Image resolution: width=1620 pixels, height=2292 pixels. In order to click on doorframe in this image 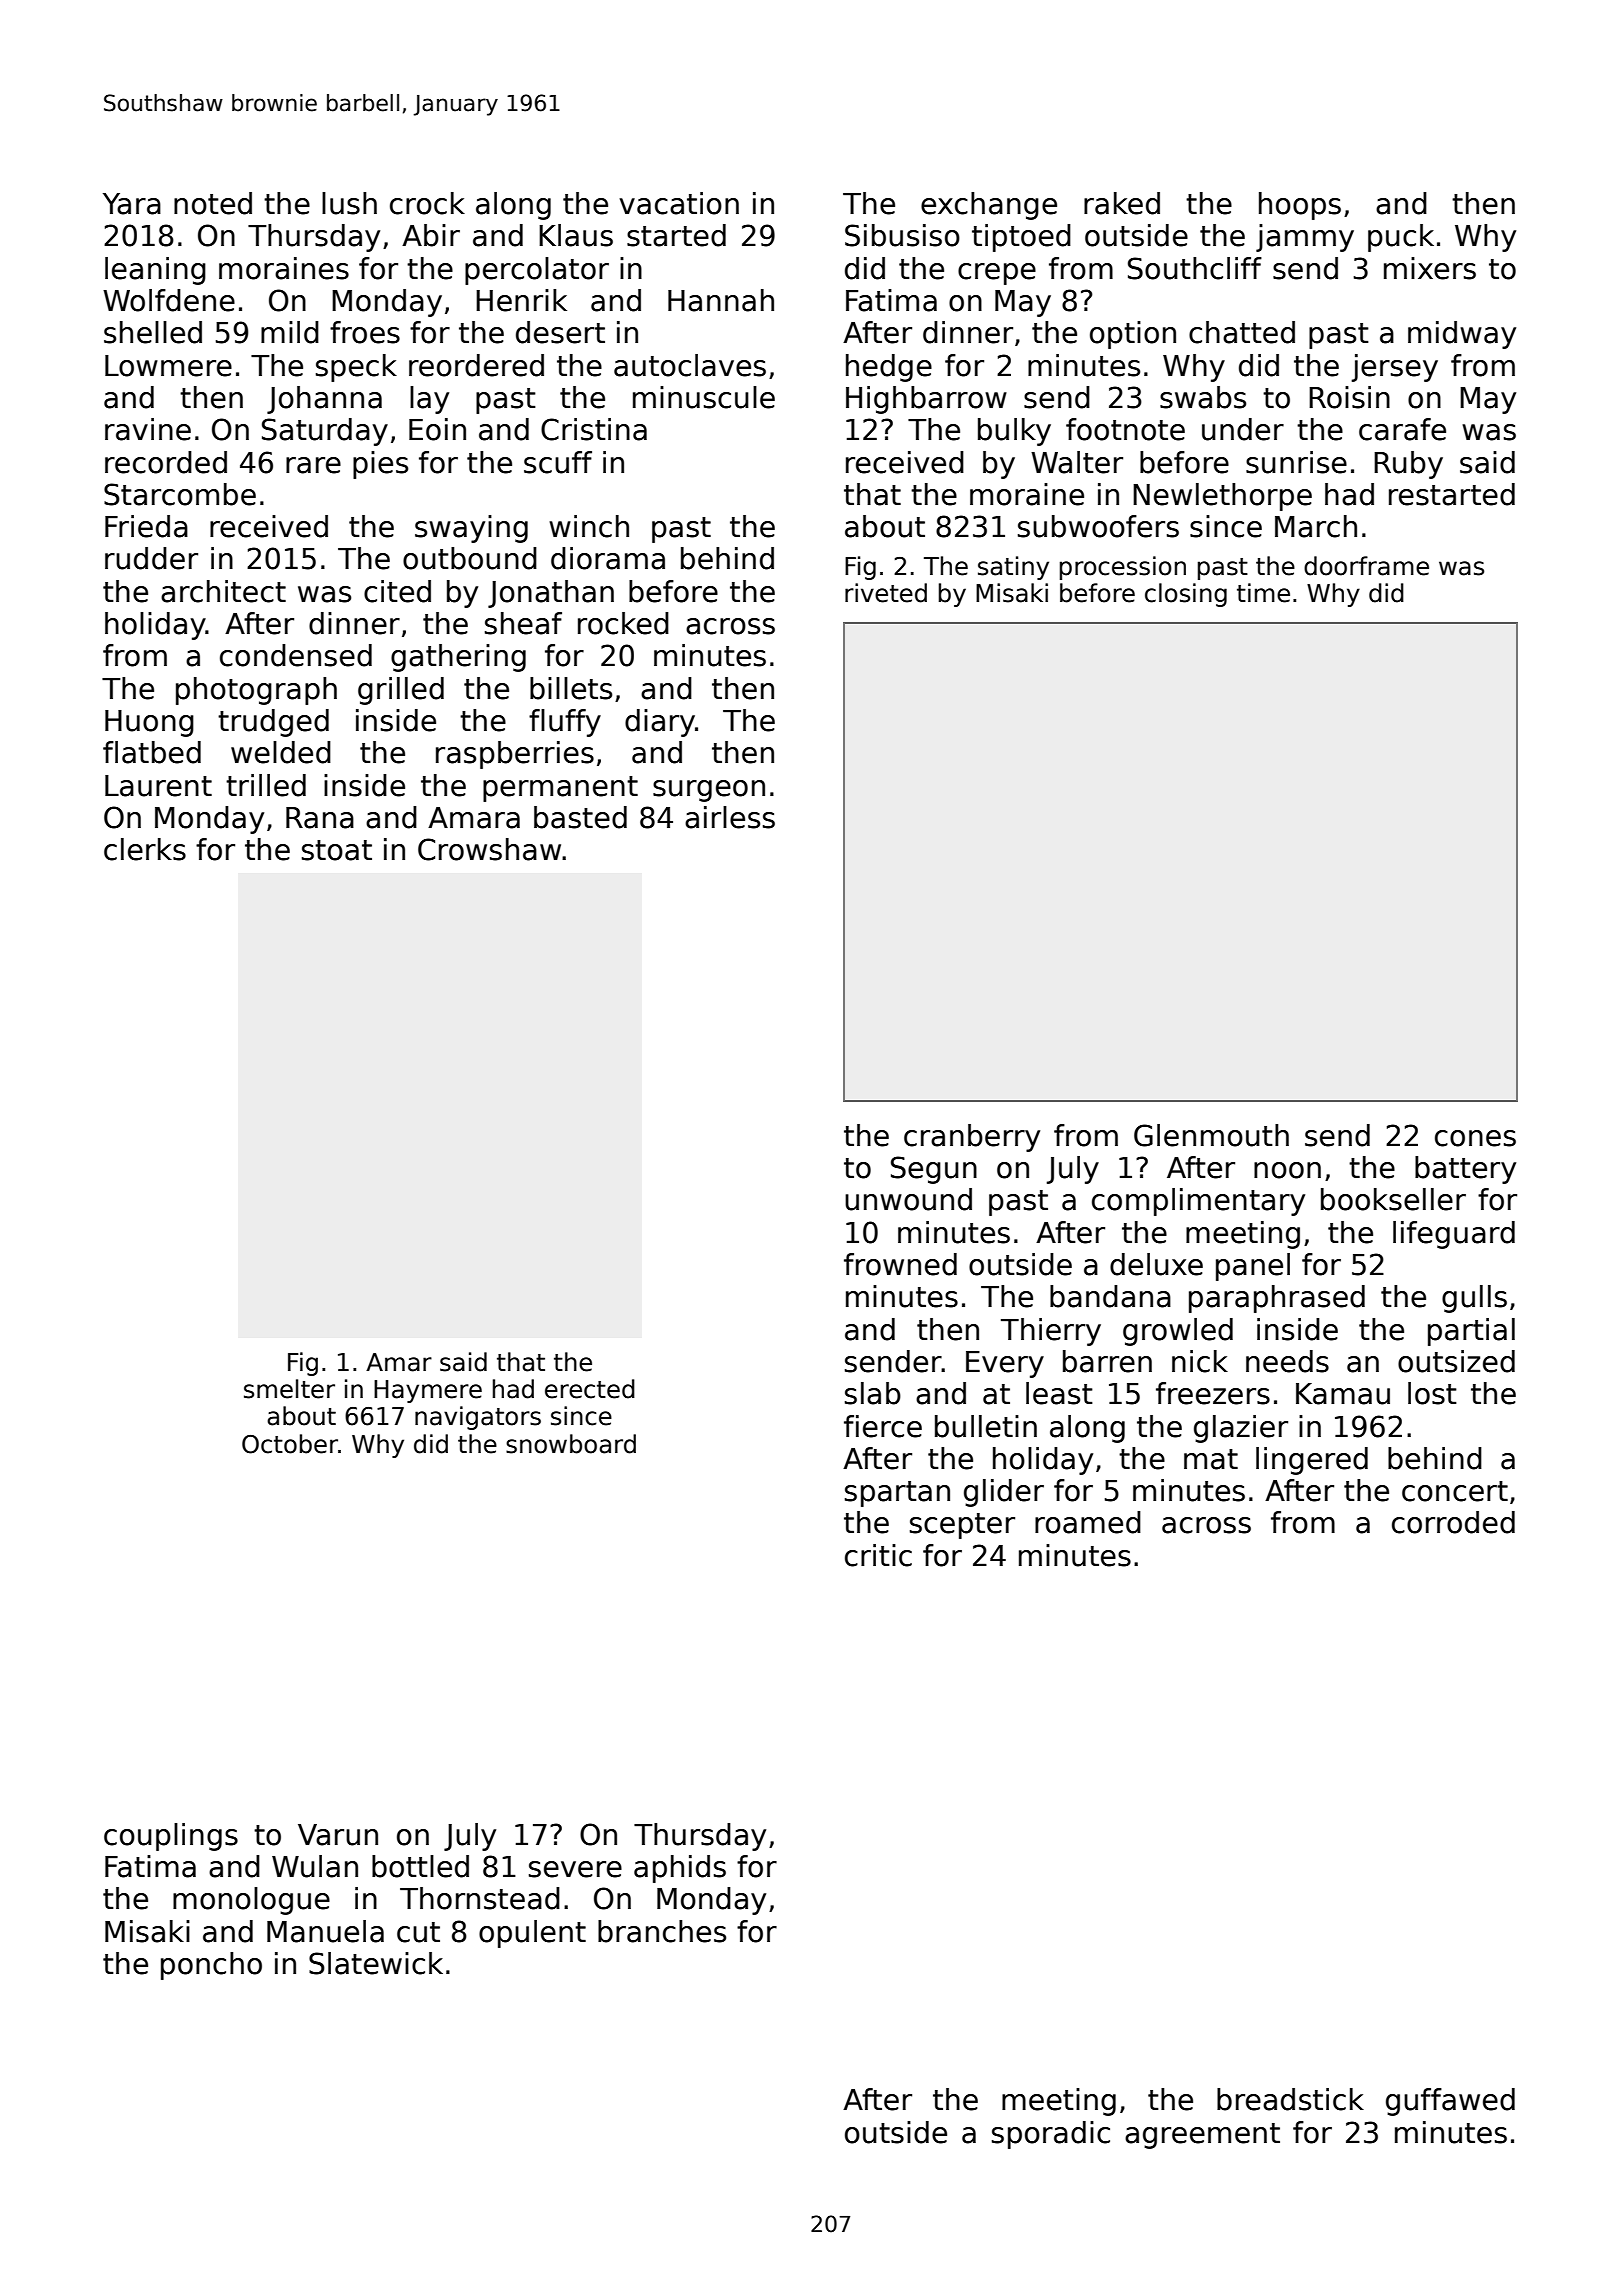, I will do `click(1366, 566)`.
